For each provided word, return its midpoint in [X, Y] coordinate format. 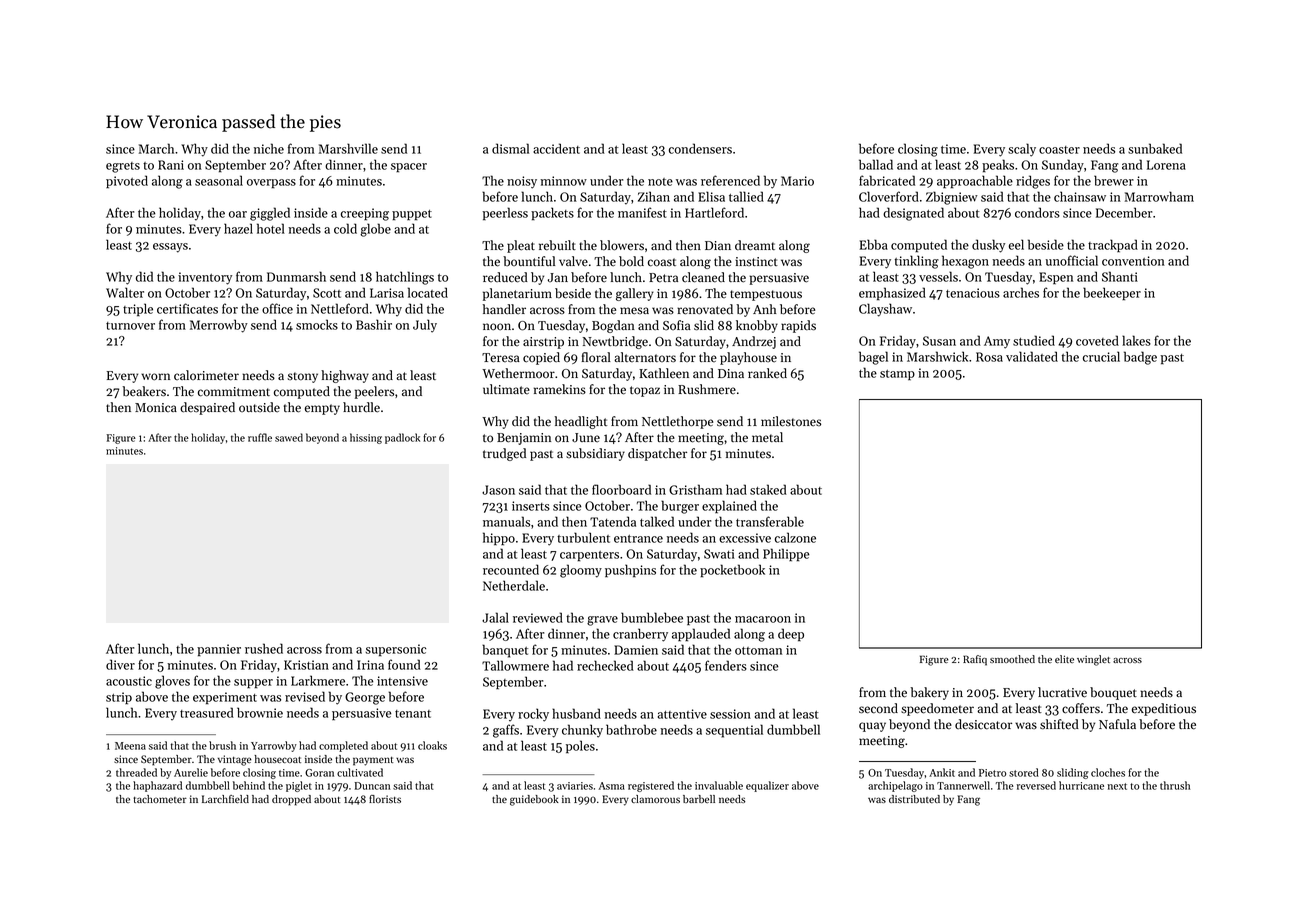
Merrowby [219, 326]
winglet [1093, 660]
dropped [291, 800]
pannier [219, 650]
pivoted [127, 182]
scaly [1022, 150]
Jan [558, 277]
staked [768, 489]
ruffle [260, 437]
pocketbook [732, 570]
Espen [1056, 278]
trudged [504, 454]
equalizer [767, 786]
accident [556, 148]
